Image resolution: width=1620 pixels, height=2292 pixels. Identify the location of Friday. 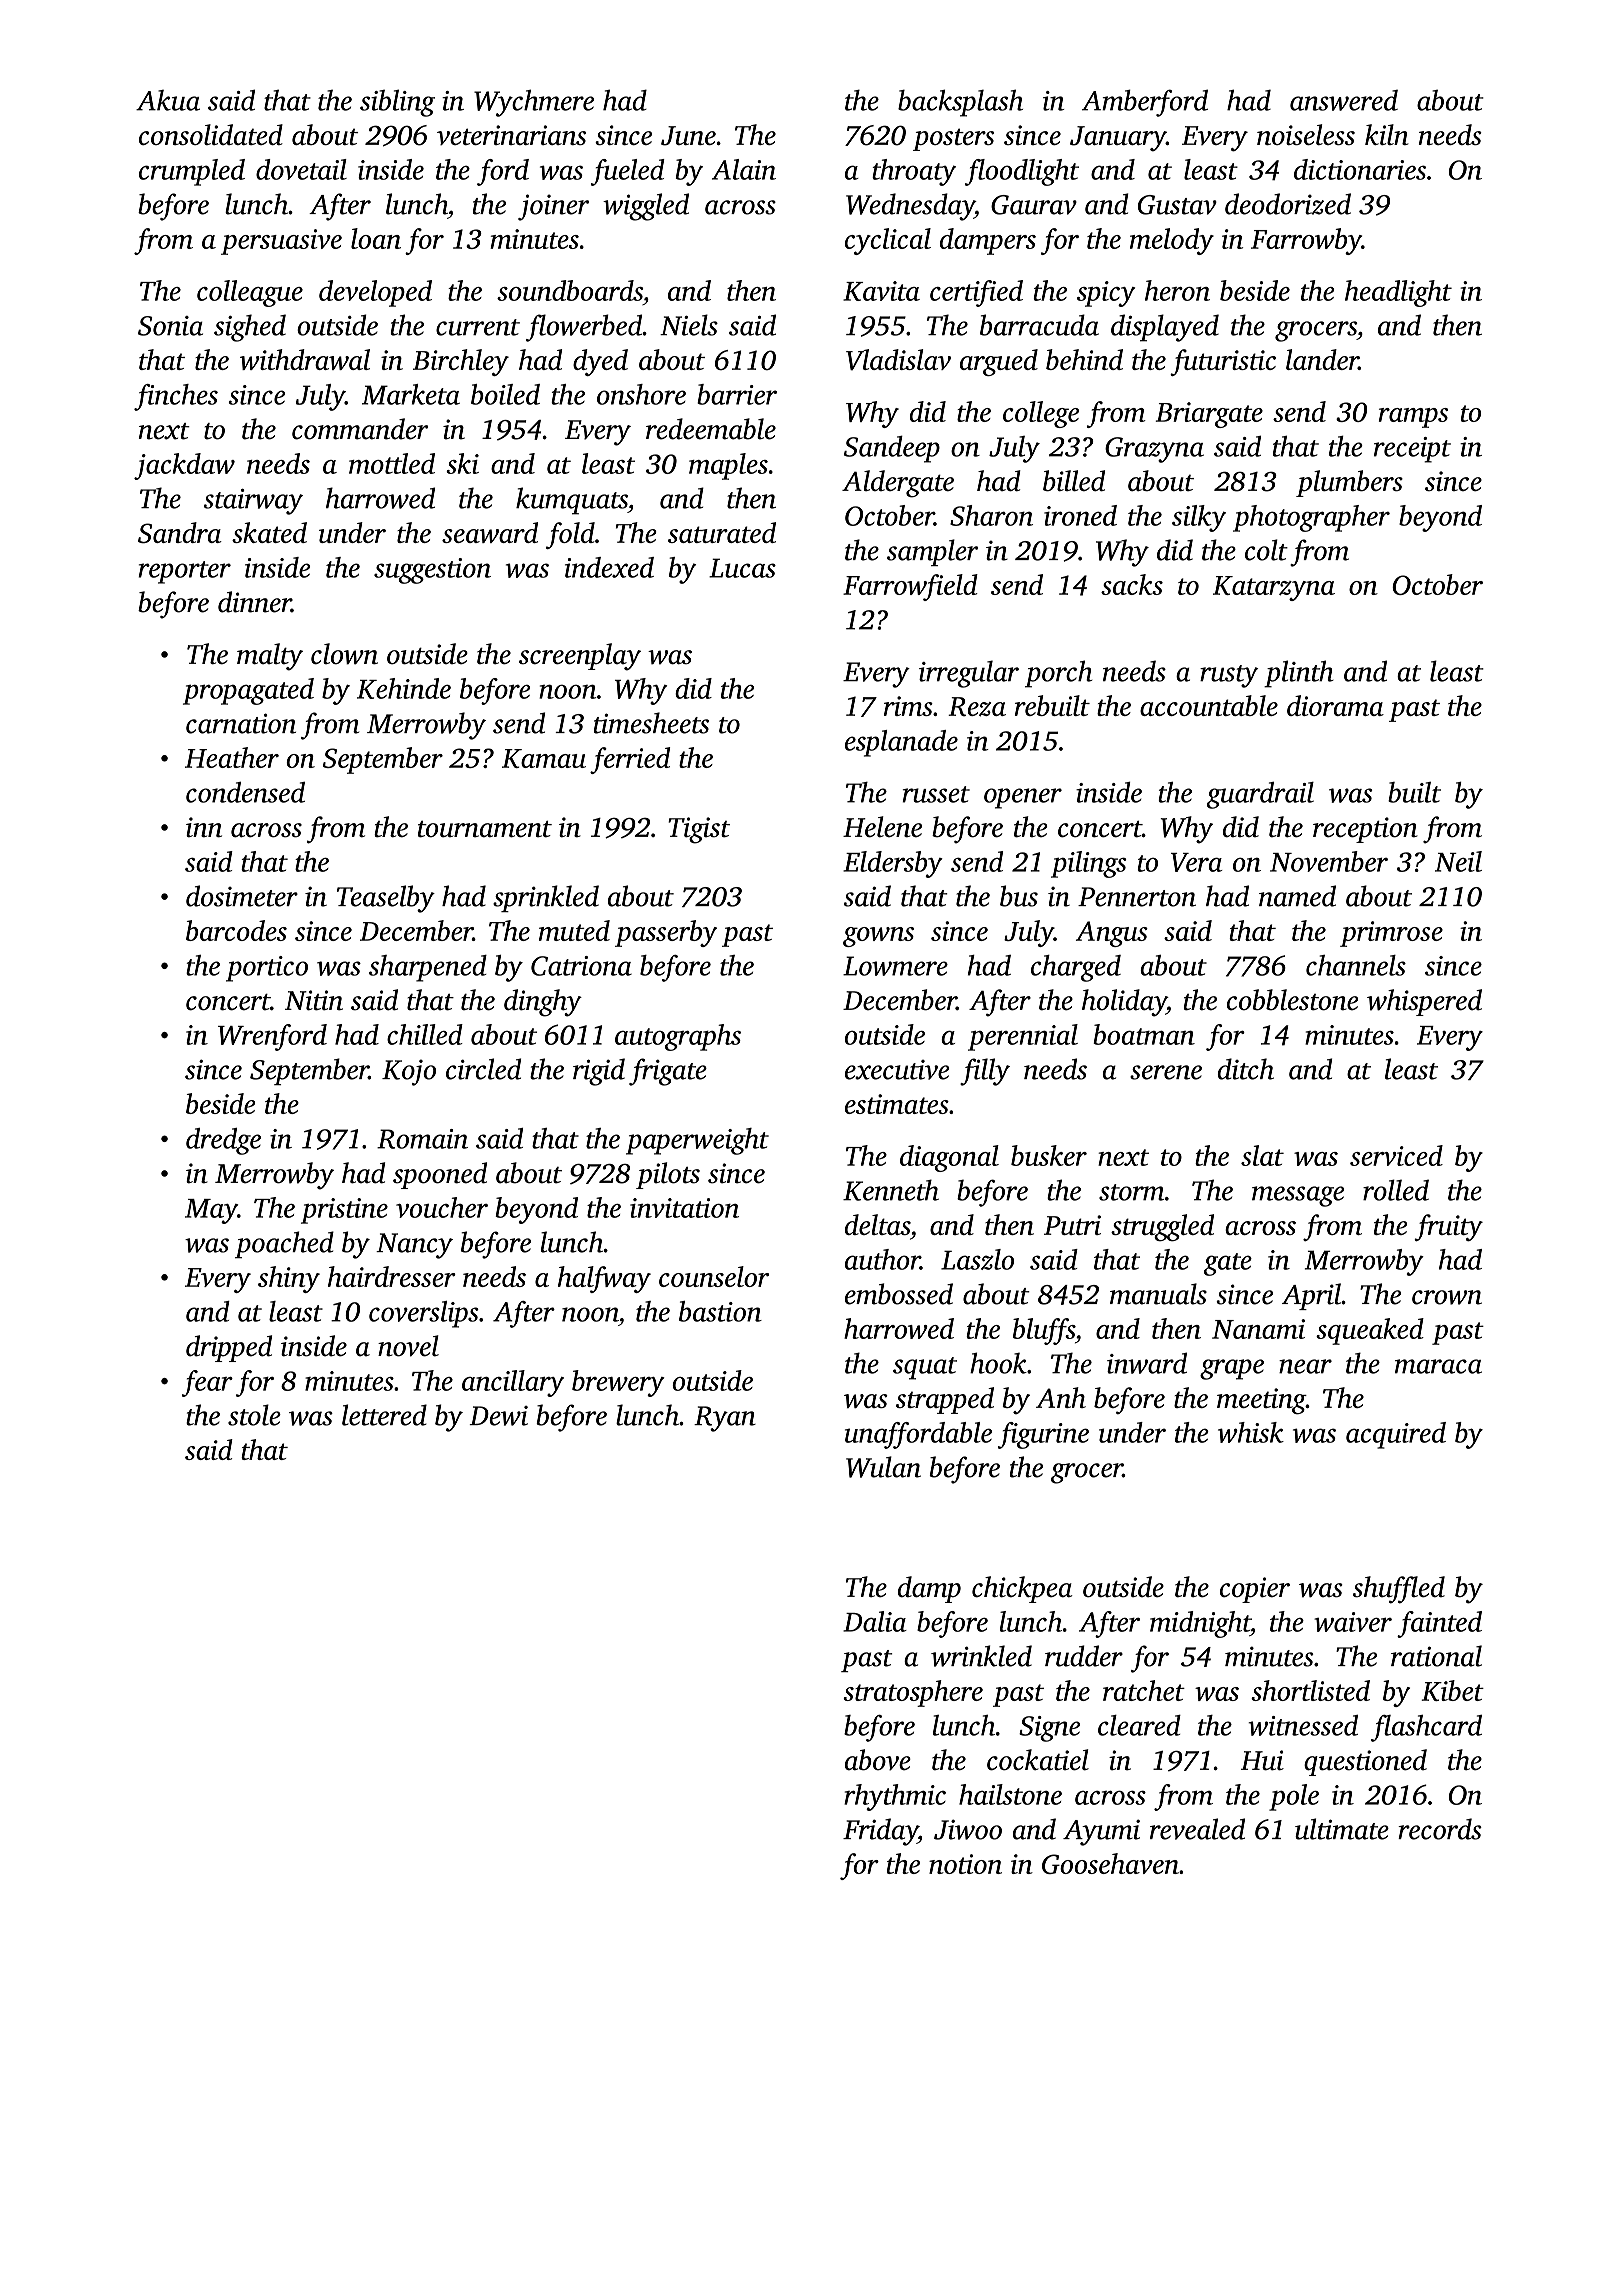
(880, 1832).
